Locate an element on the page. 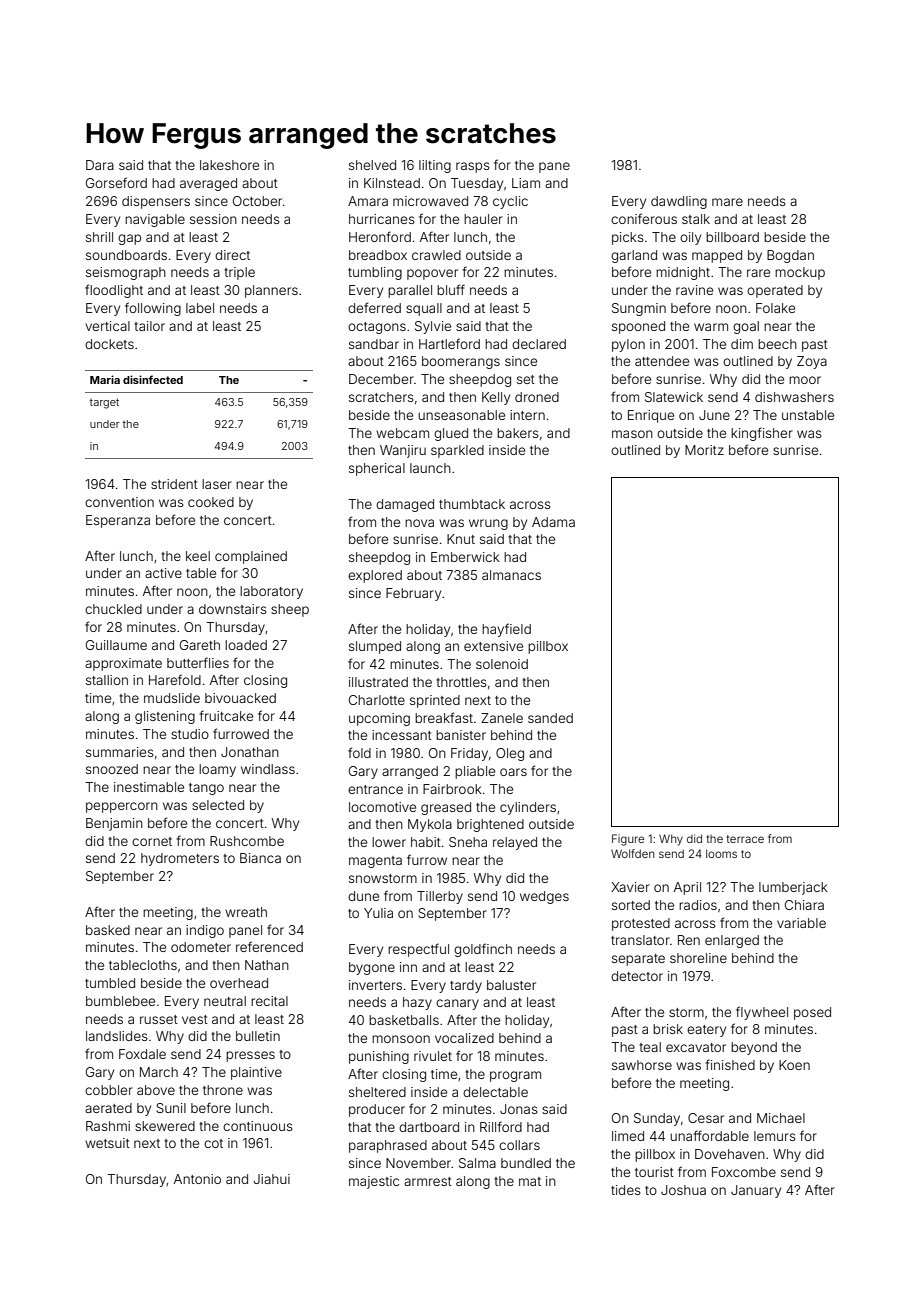 Image resolution: width=924 pixels, height=1308 pixels. June is located at coordinates (714, 415).
